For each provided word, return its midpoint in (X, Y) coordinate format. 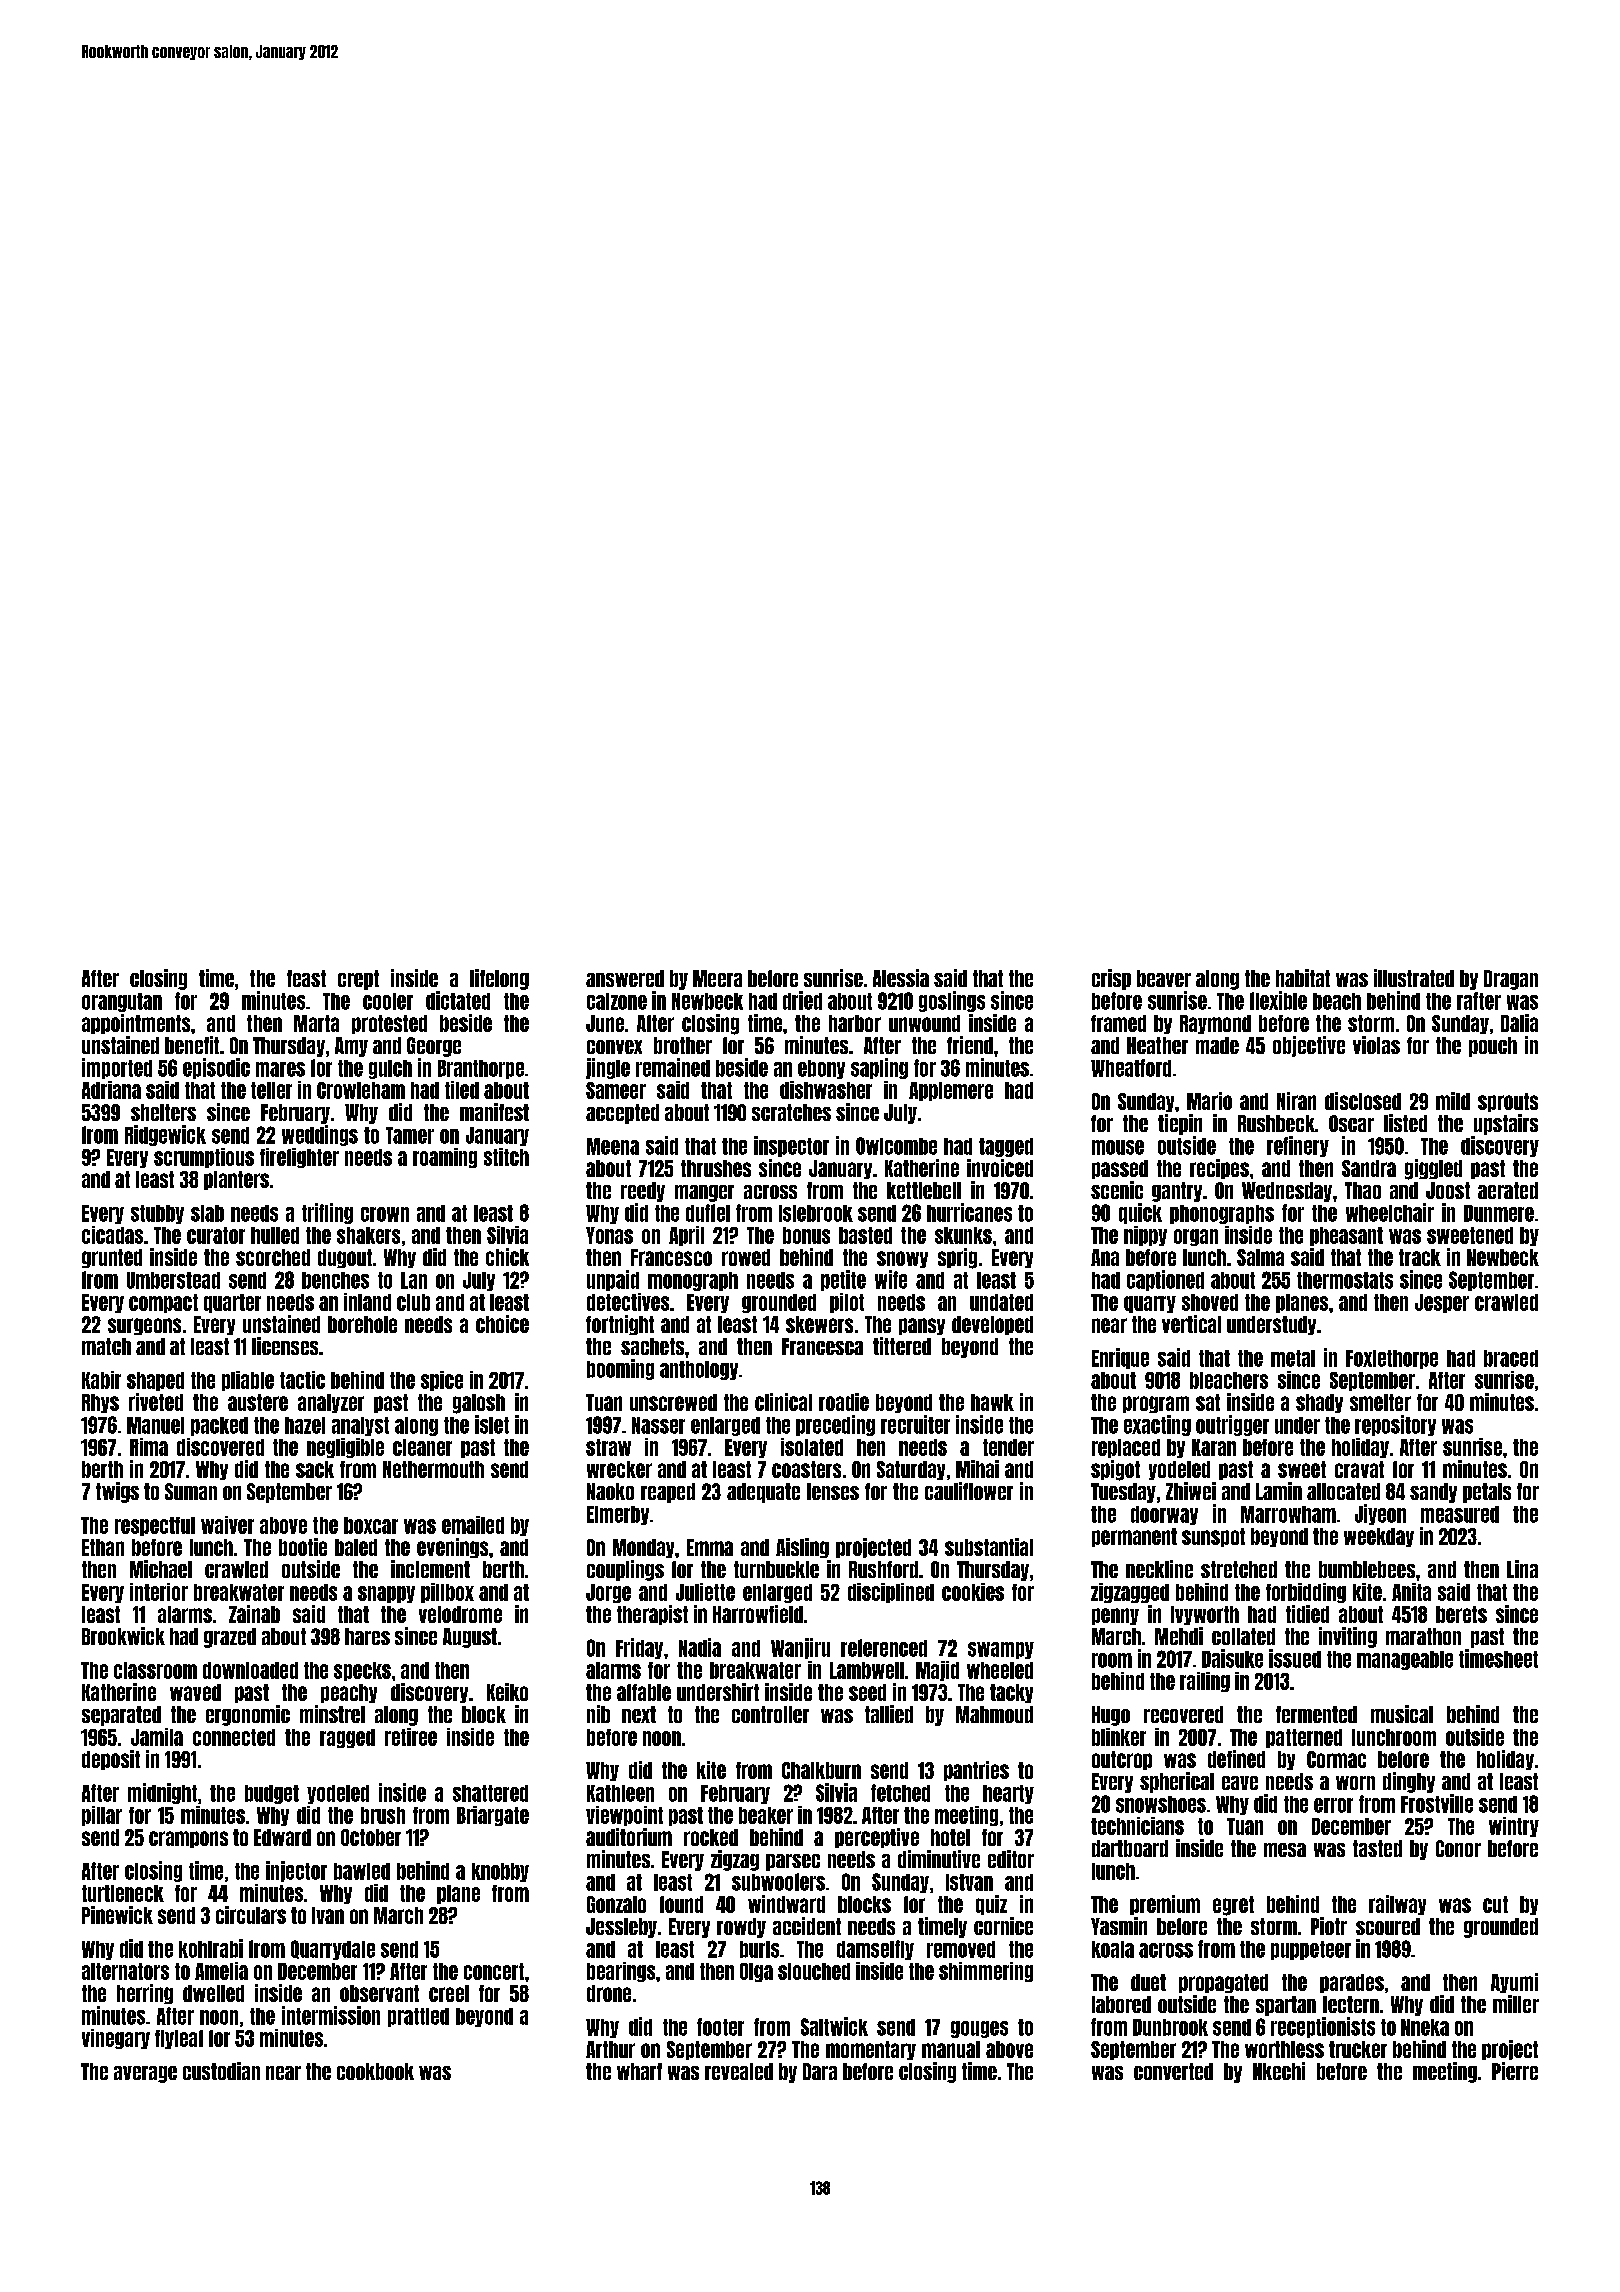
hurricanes (969, 1212)
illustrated (1414, 978)
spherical (1177, 1782)
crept (358, 980)
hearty (1008, 1794)
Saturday (911, 1470)
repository (1395, 1425)
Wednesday (1287, 1192)
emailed (473, 1525)
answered (625, 978)
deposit (111, 1760)
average (145, 2074)
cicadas (112, 1235)
